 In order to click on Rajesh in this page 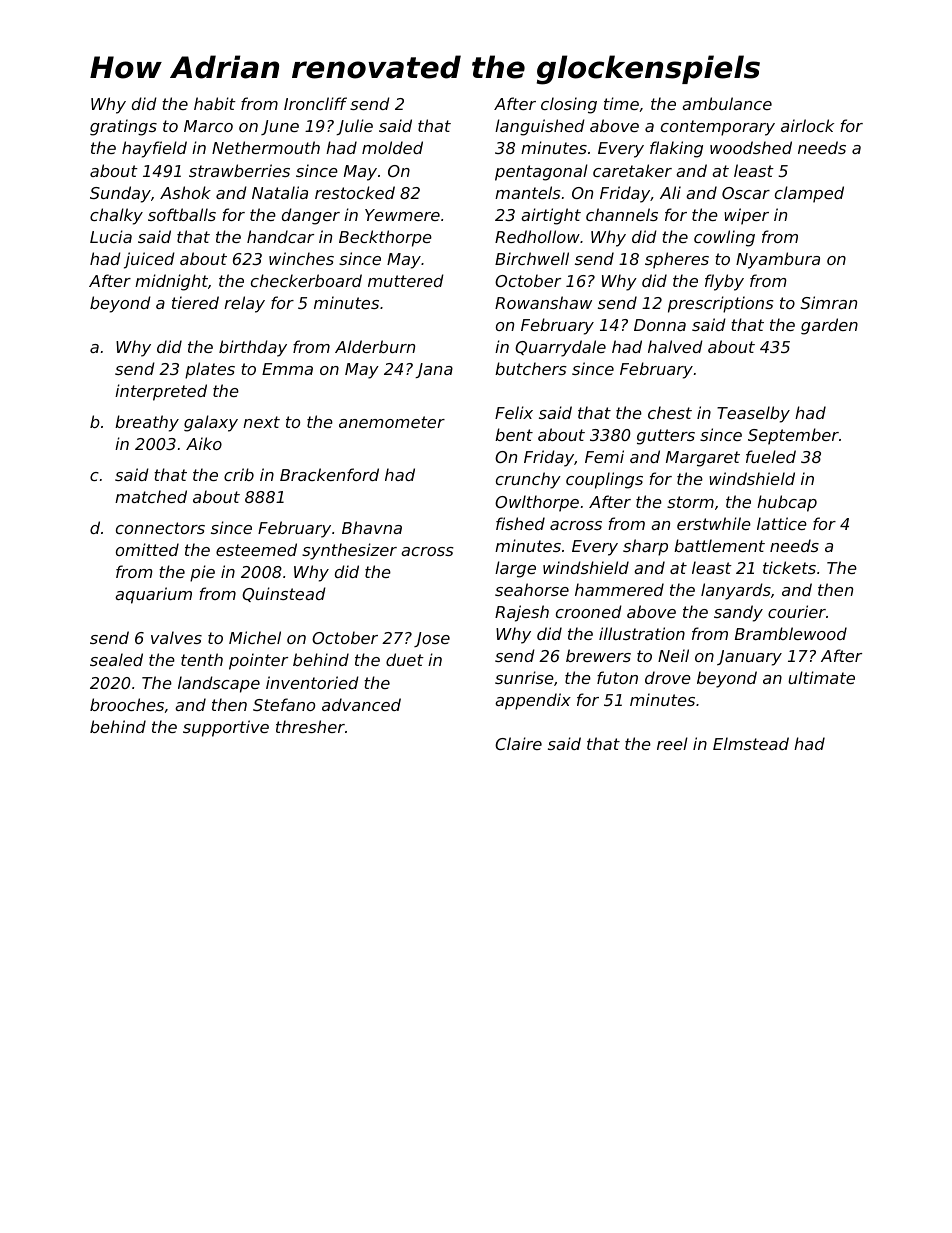, I will do `click(522, 613)`.
